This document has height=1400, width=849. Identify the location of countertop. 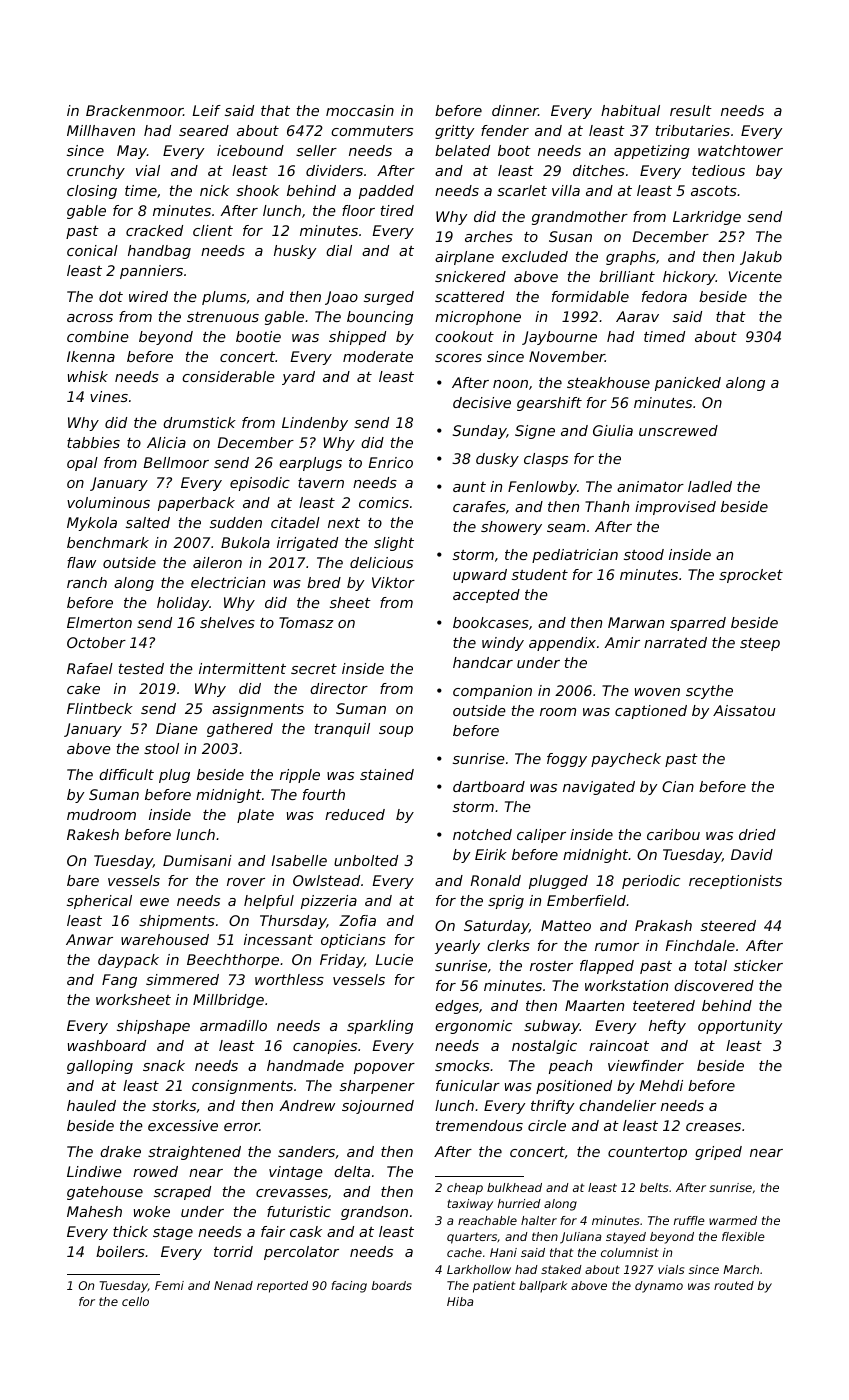
(647, 1153).
